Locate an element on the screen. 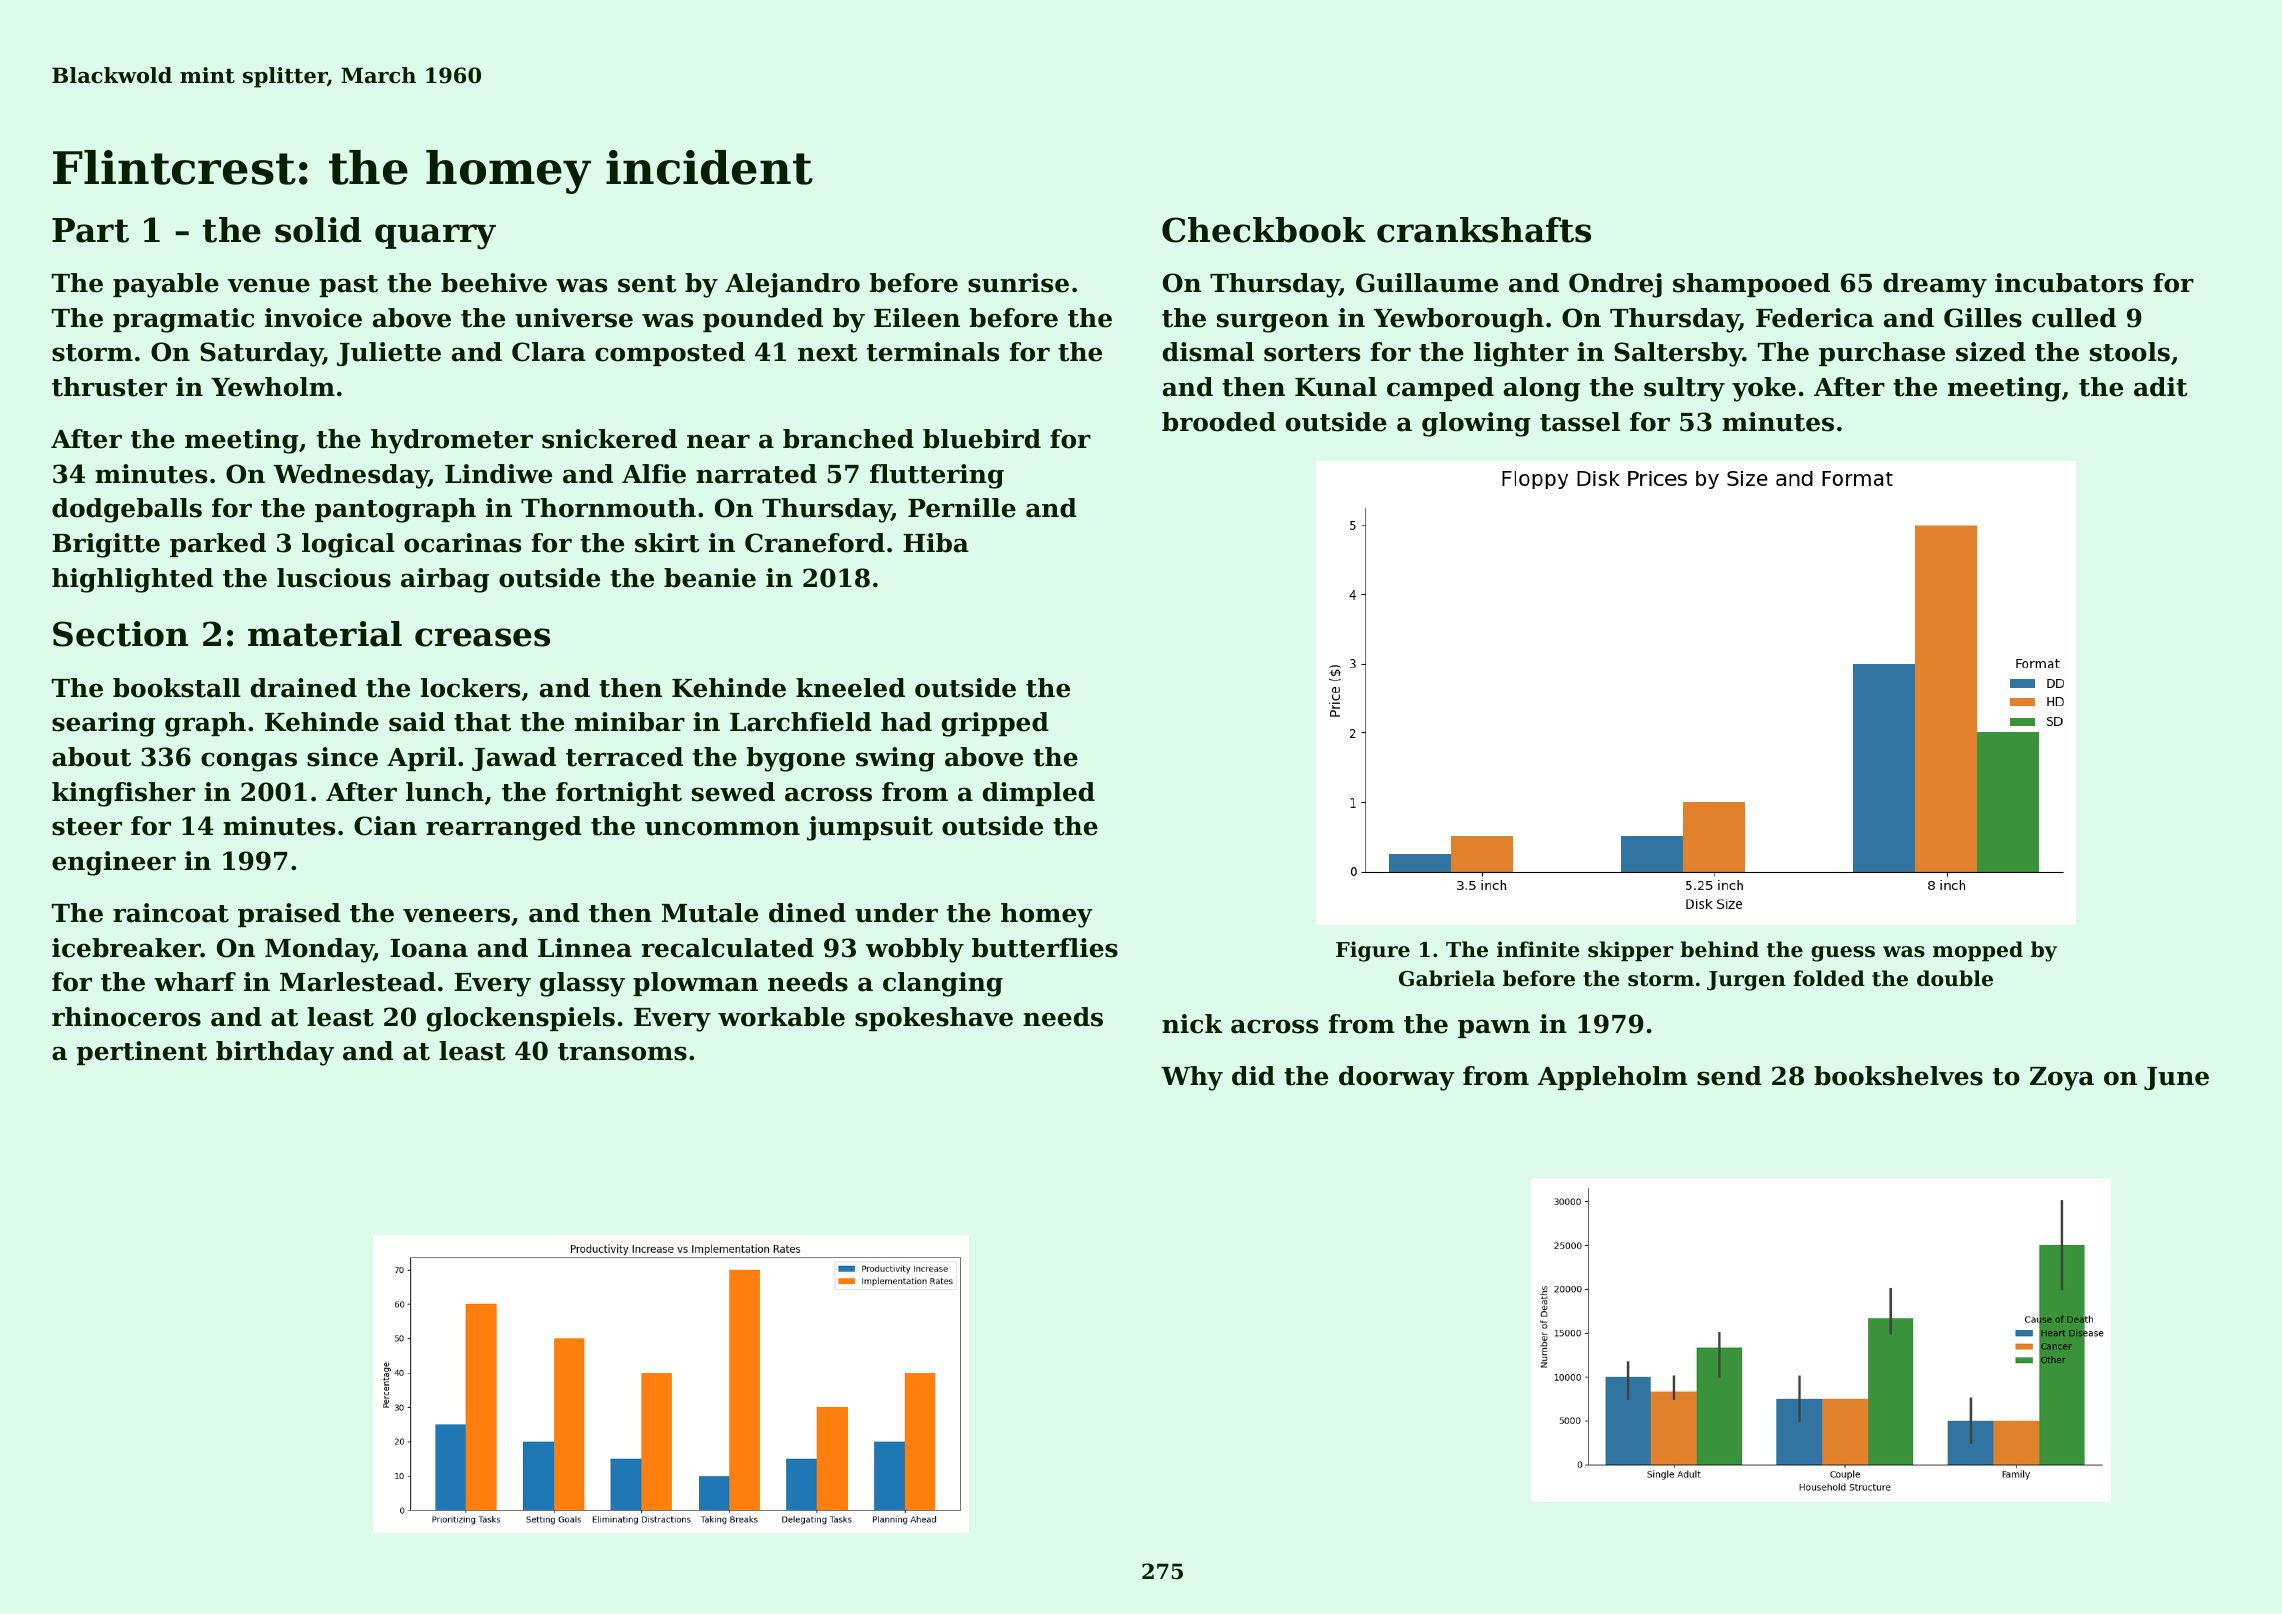 The image size is (2282, 1614). quarry is located at coordinates (435, 237).
